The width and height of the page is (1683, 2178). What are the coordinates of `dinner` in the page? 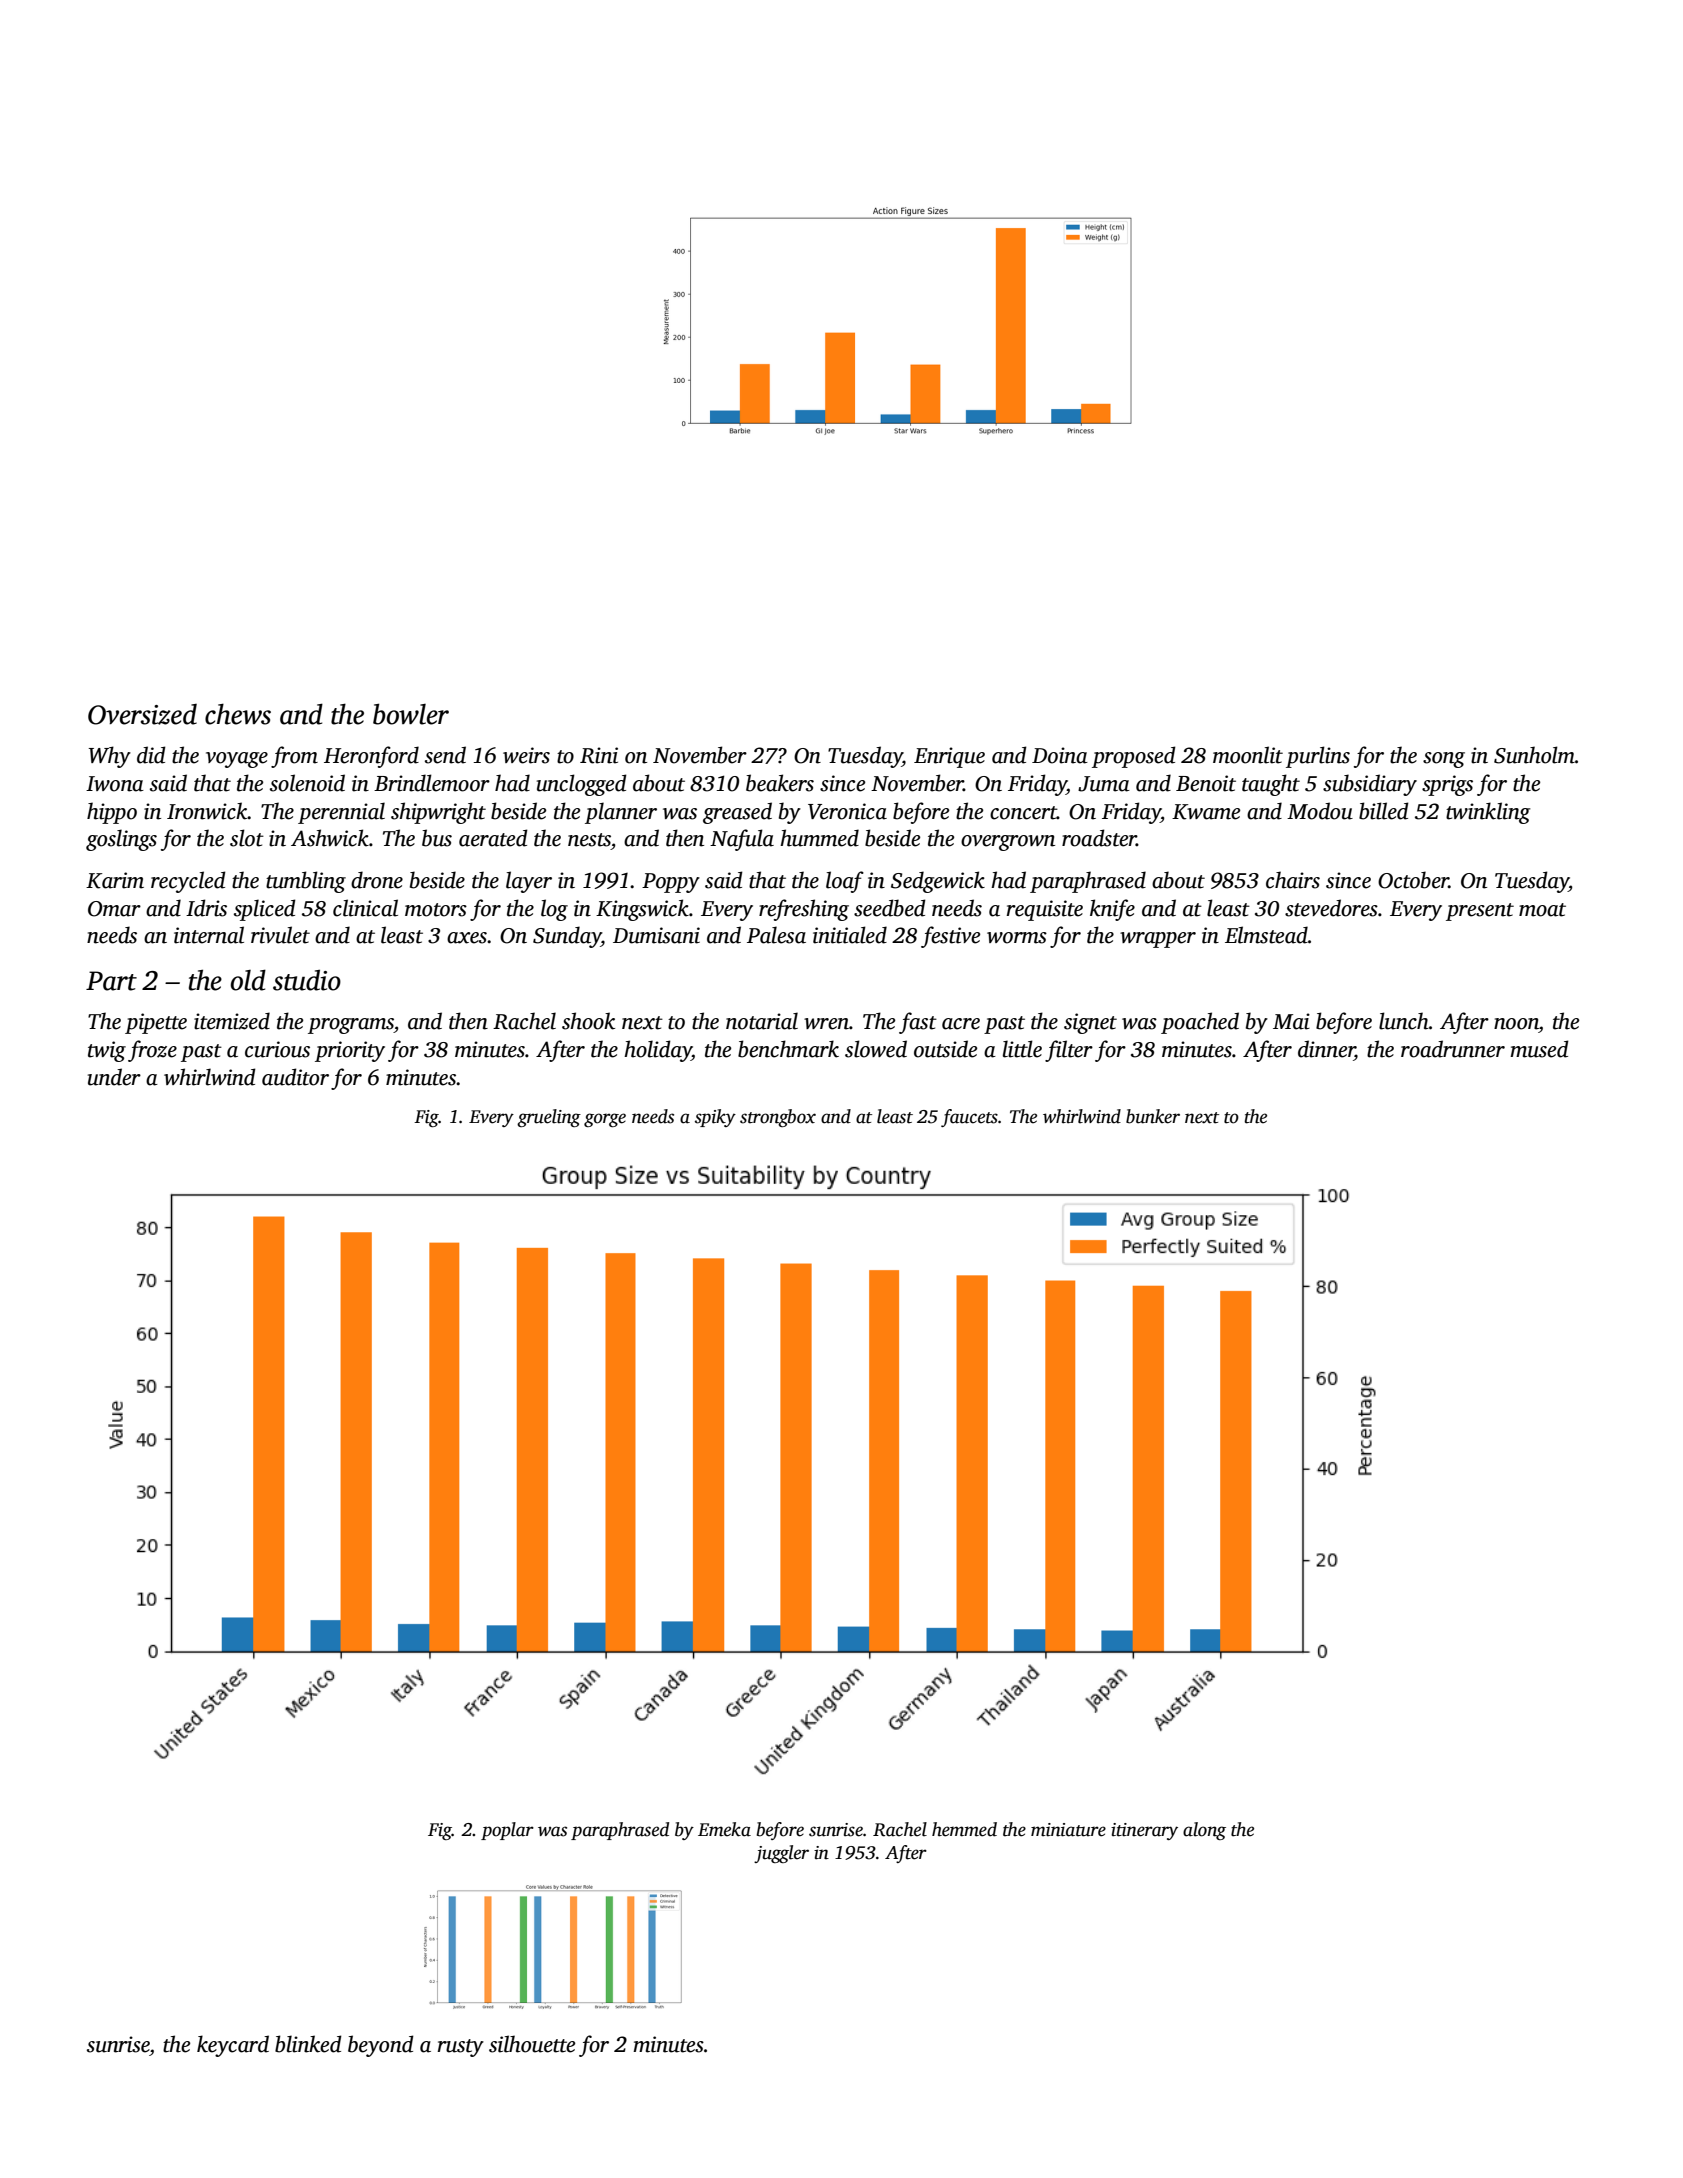 It's located at (1326, 1050).
